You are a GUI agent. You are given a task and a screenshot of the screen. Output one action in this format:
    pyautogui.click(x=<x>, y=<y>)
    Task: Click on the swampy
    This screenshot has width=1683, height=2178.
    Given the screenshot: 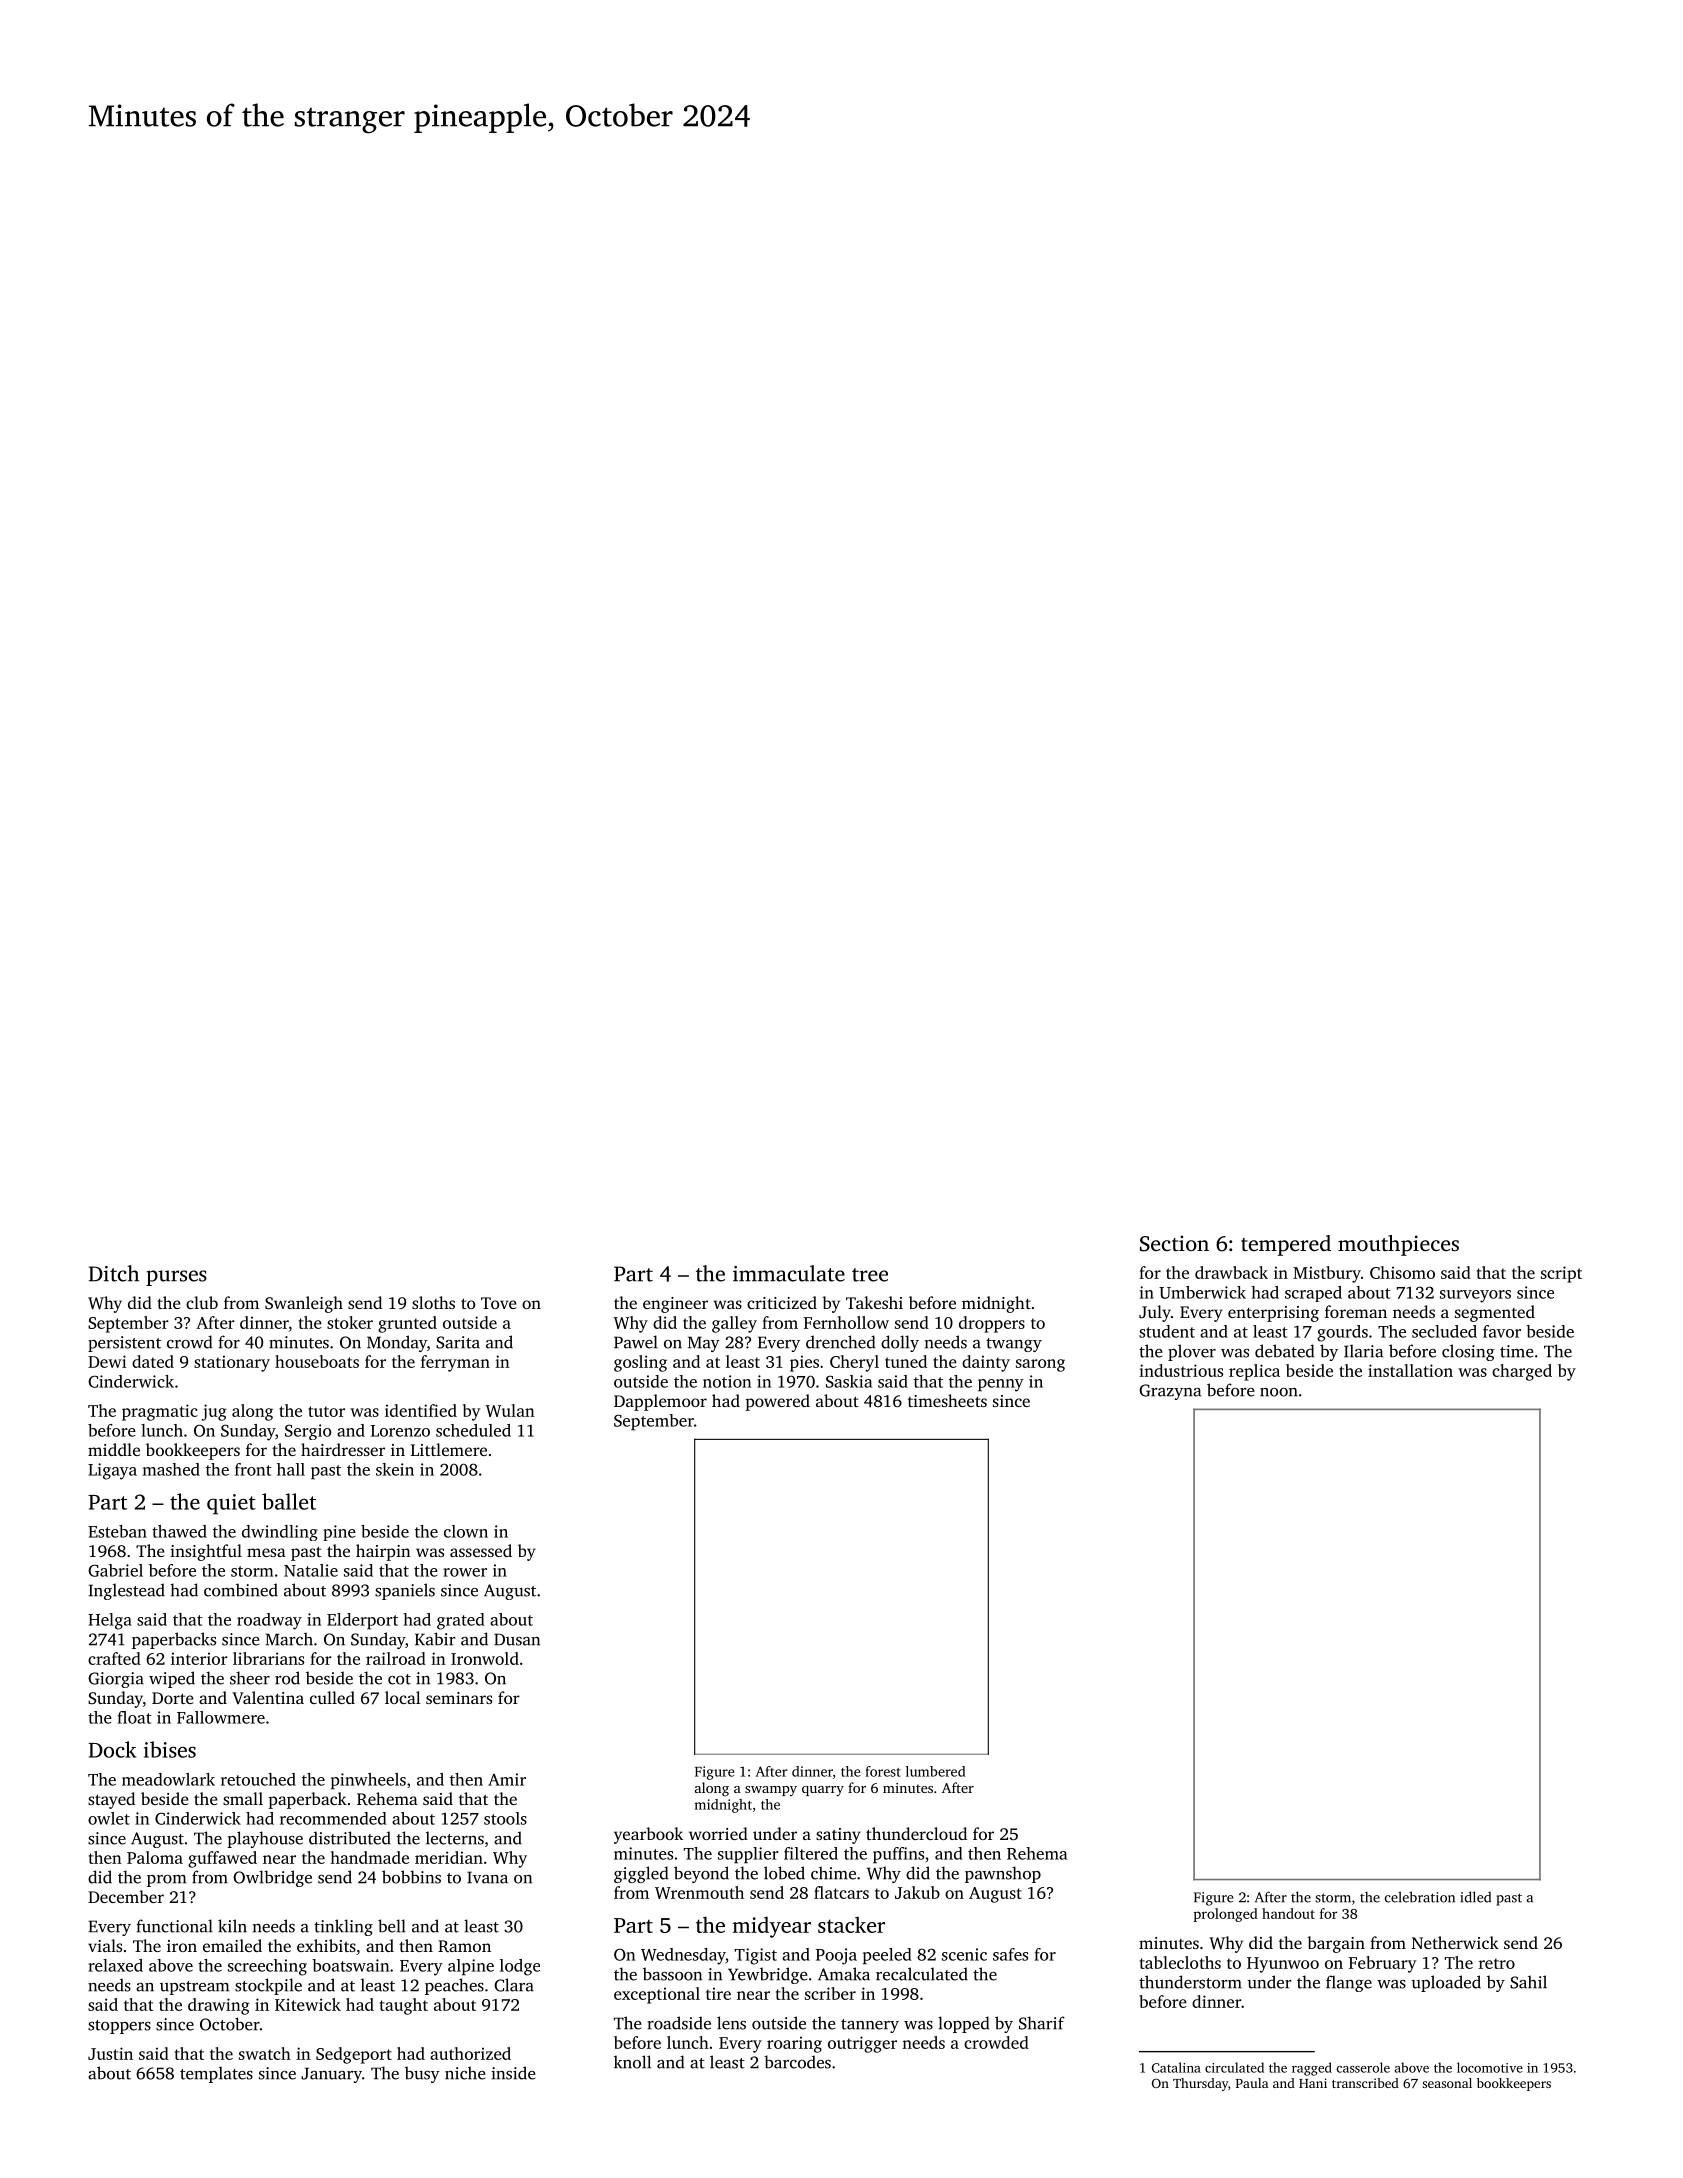 What is the action you would take?
    pyautogui.click(x=771, y=1791)
